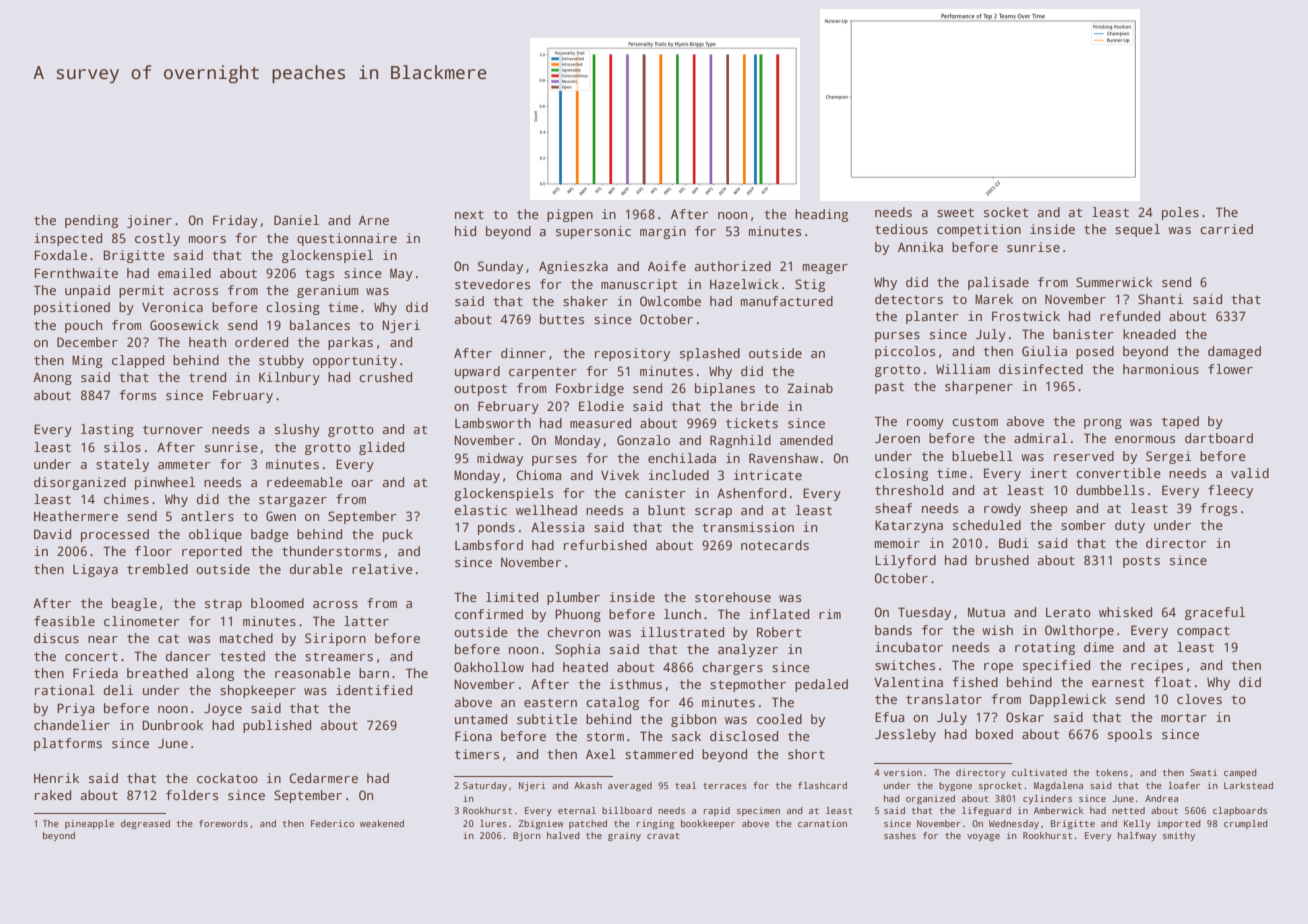  What do you see at coordinates (624, 836) in the screenshot?
I see `grainy` at bounding box center [624, 836].
